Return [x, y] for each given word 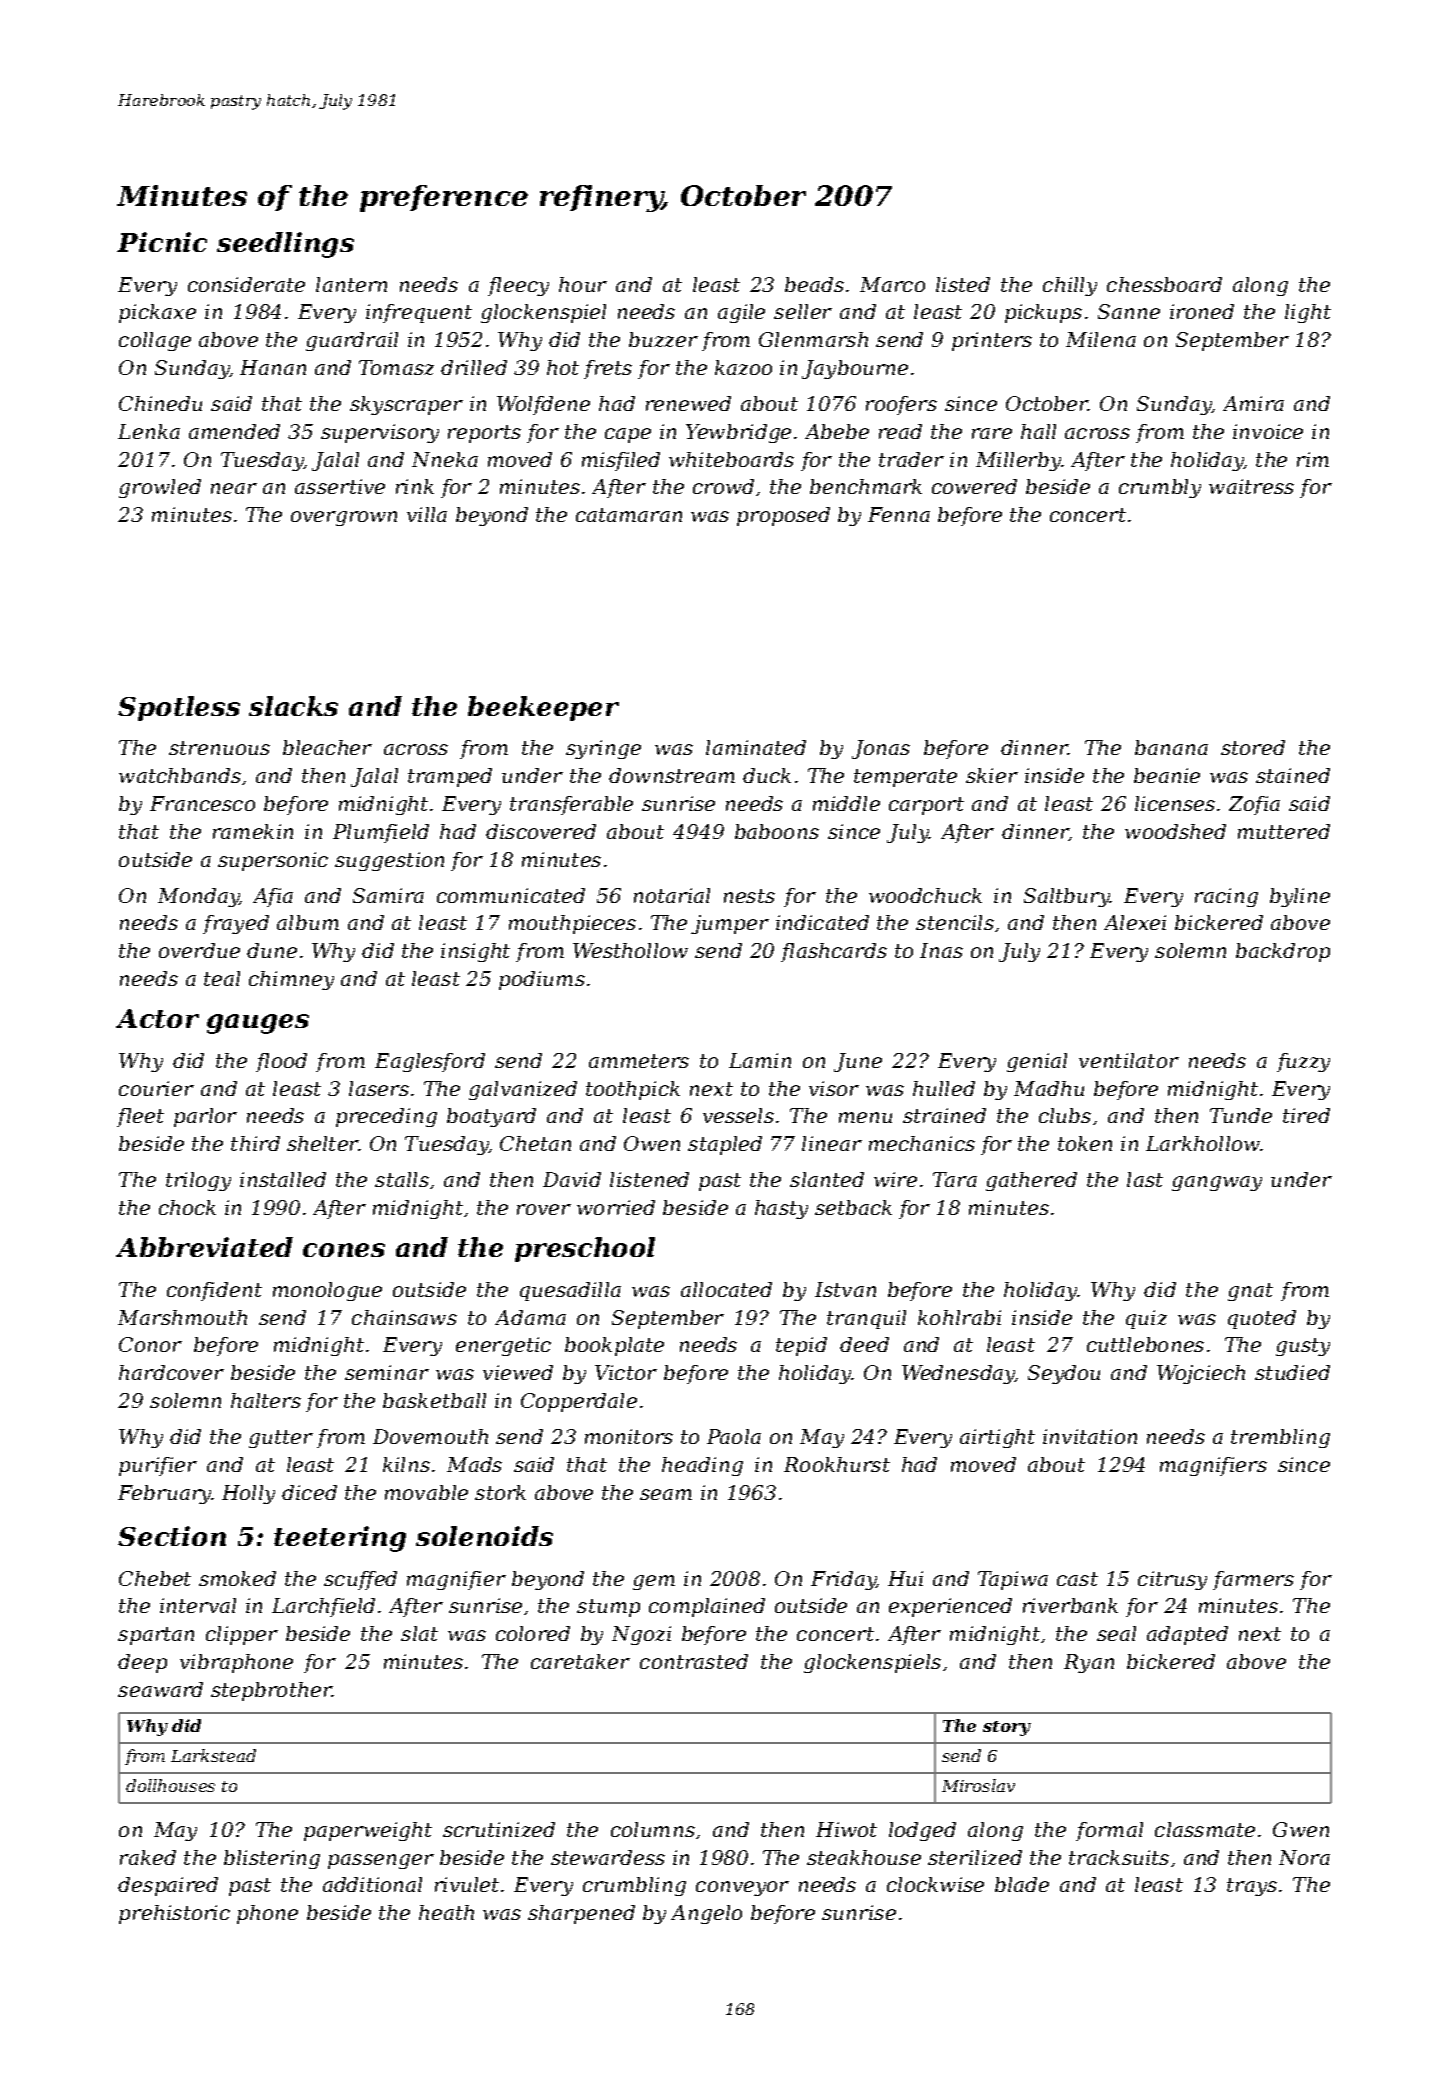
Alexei [1135, 922]
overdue [199, 950]
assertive [340, 486]
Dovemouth [430, 1436]
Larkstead [213, 1755]
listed [963, 284]
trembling [1280, 1438]
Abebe [837, 431]
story [1007, 1728]
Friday [843, 1580]
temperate [905, 778]
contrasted [694, 1661]
